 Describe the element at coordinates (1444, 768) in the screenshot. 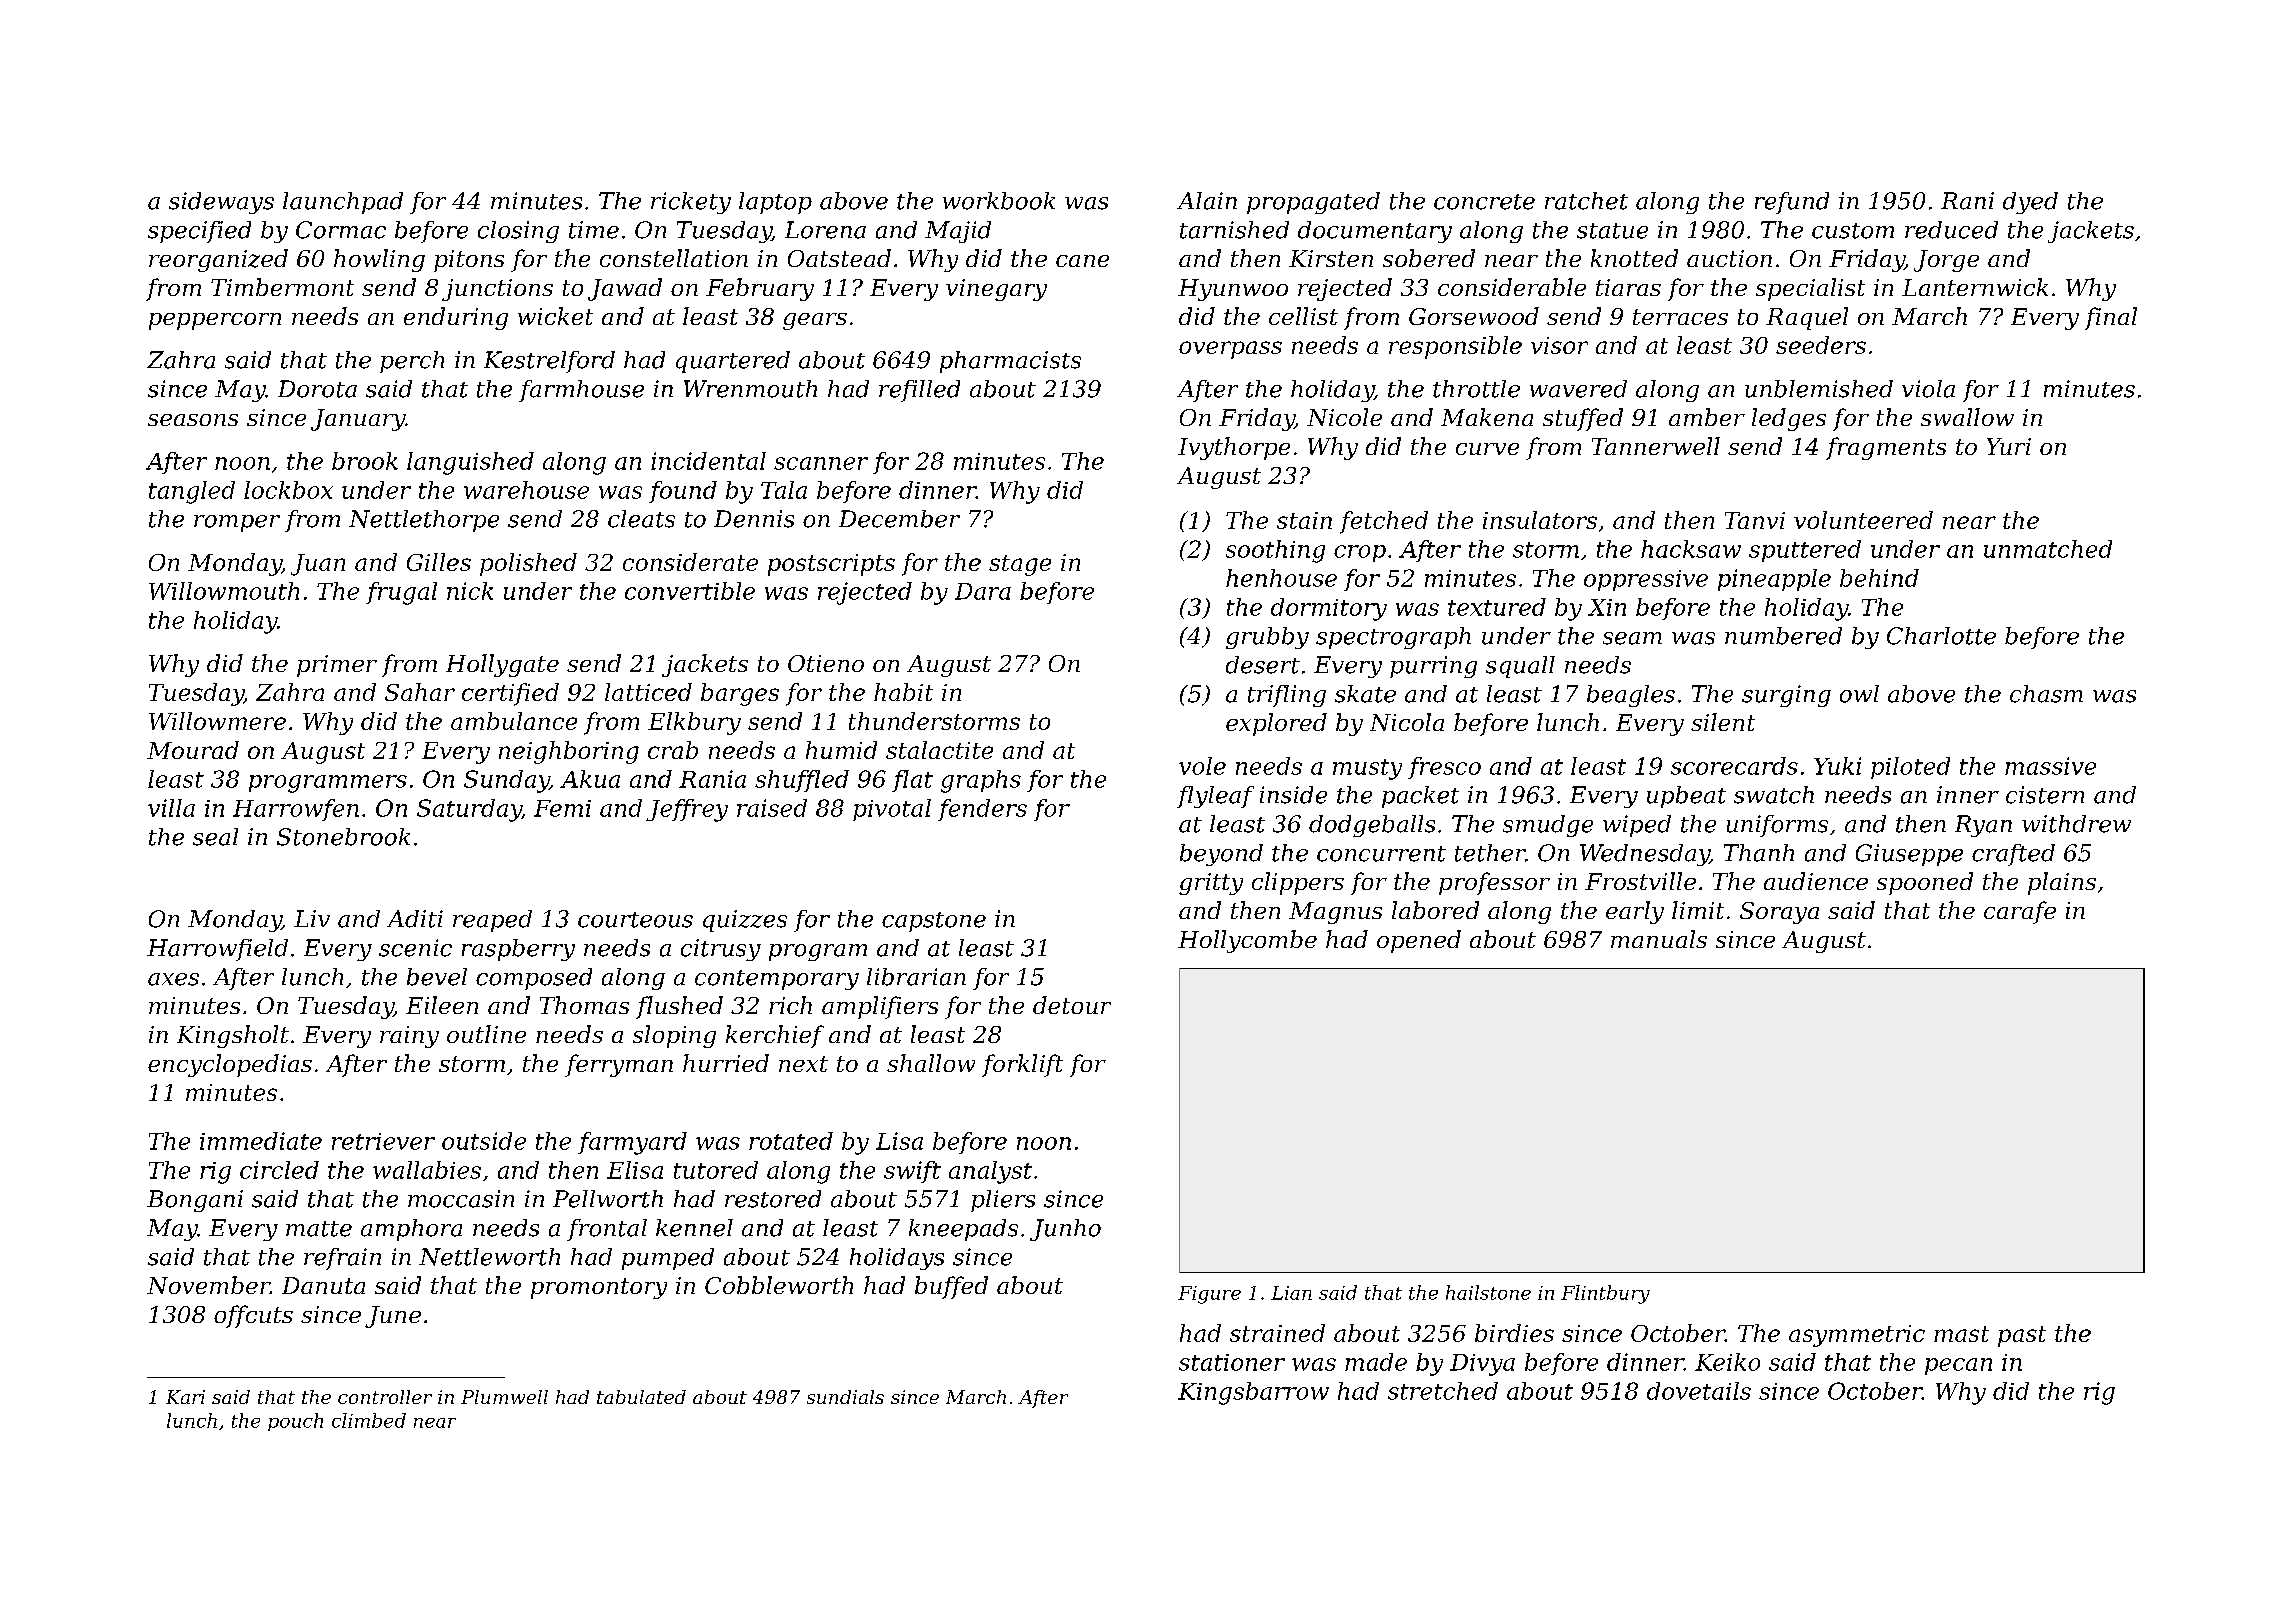

I see `fresco` at that location.
